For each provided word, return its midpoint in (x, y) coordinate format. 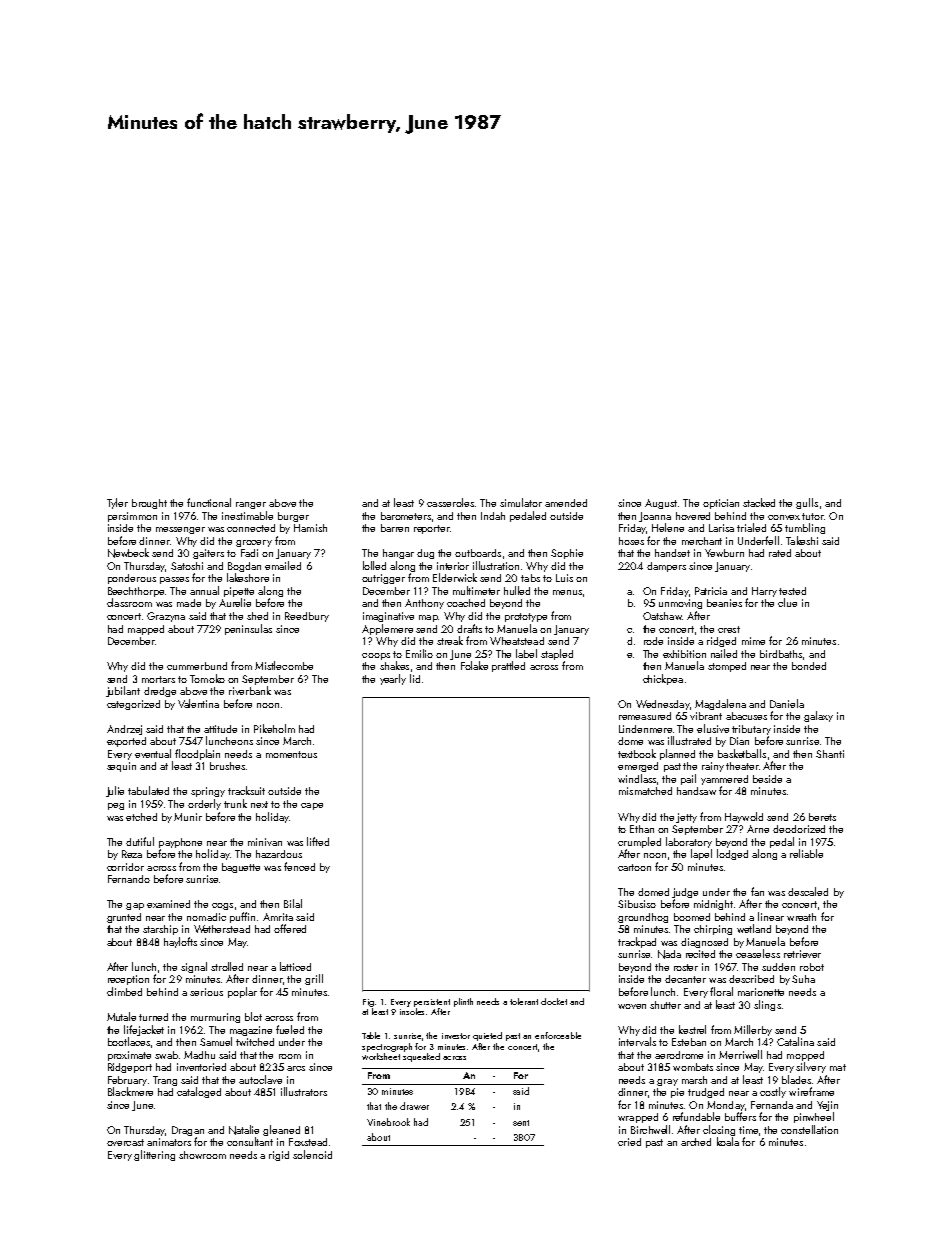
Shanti (830, 754)
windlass (637, 778)
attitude (220, 729)
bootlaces (129, 1041)
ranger (251, 505)
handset (672, 553)
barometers (406, 516)
